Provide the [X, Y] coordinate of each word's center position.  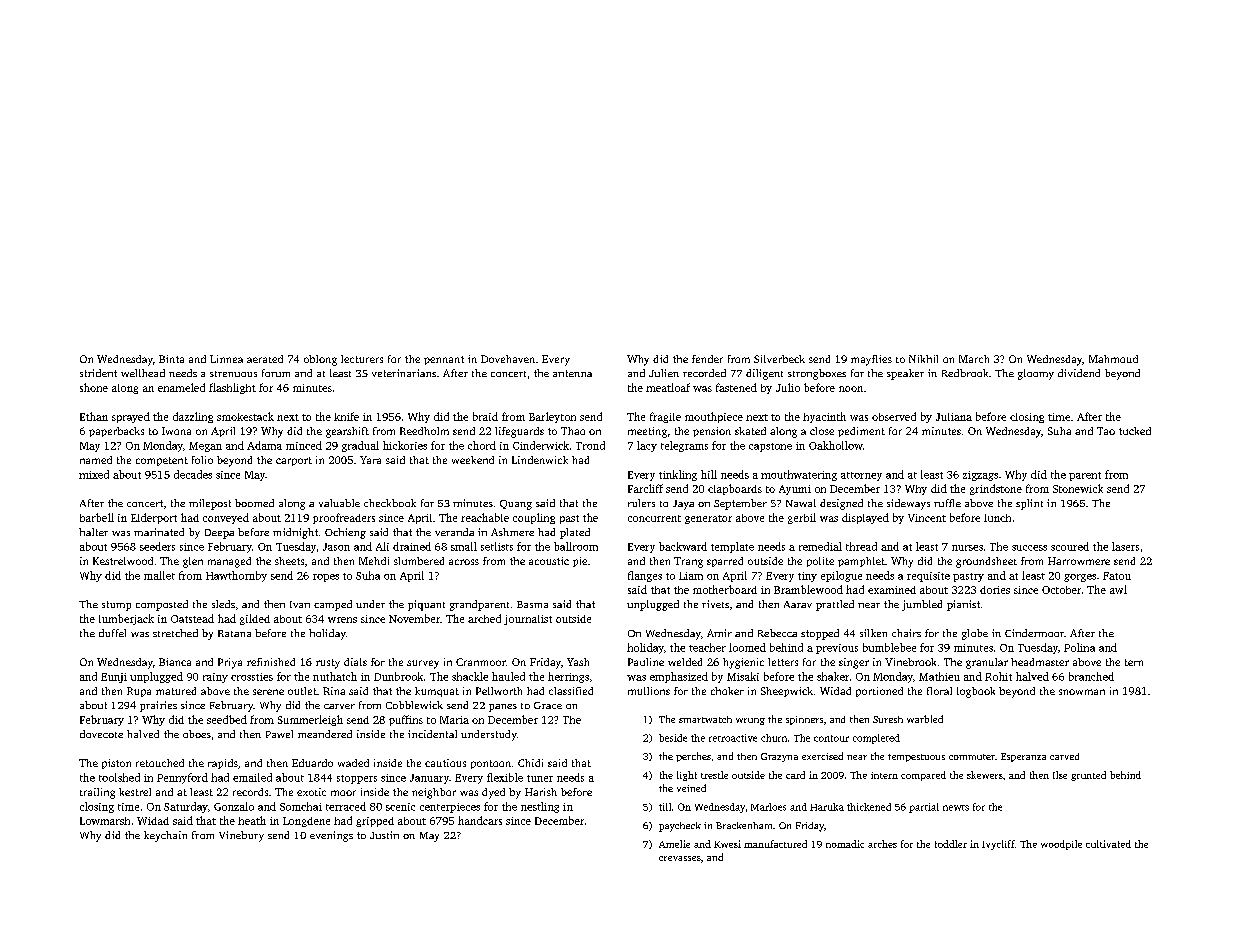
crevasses [680, 858]
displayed [865, 518]
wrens [342, 620]
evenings [331, 836]
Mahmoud [1113, 359]
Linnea [226, 359]
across [464, 562]
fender [707, 359]
